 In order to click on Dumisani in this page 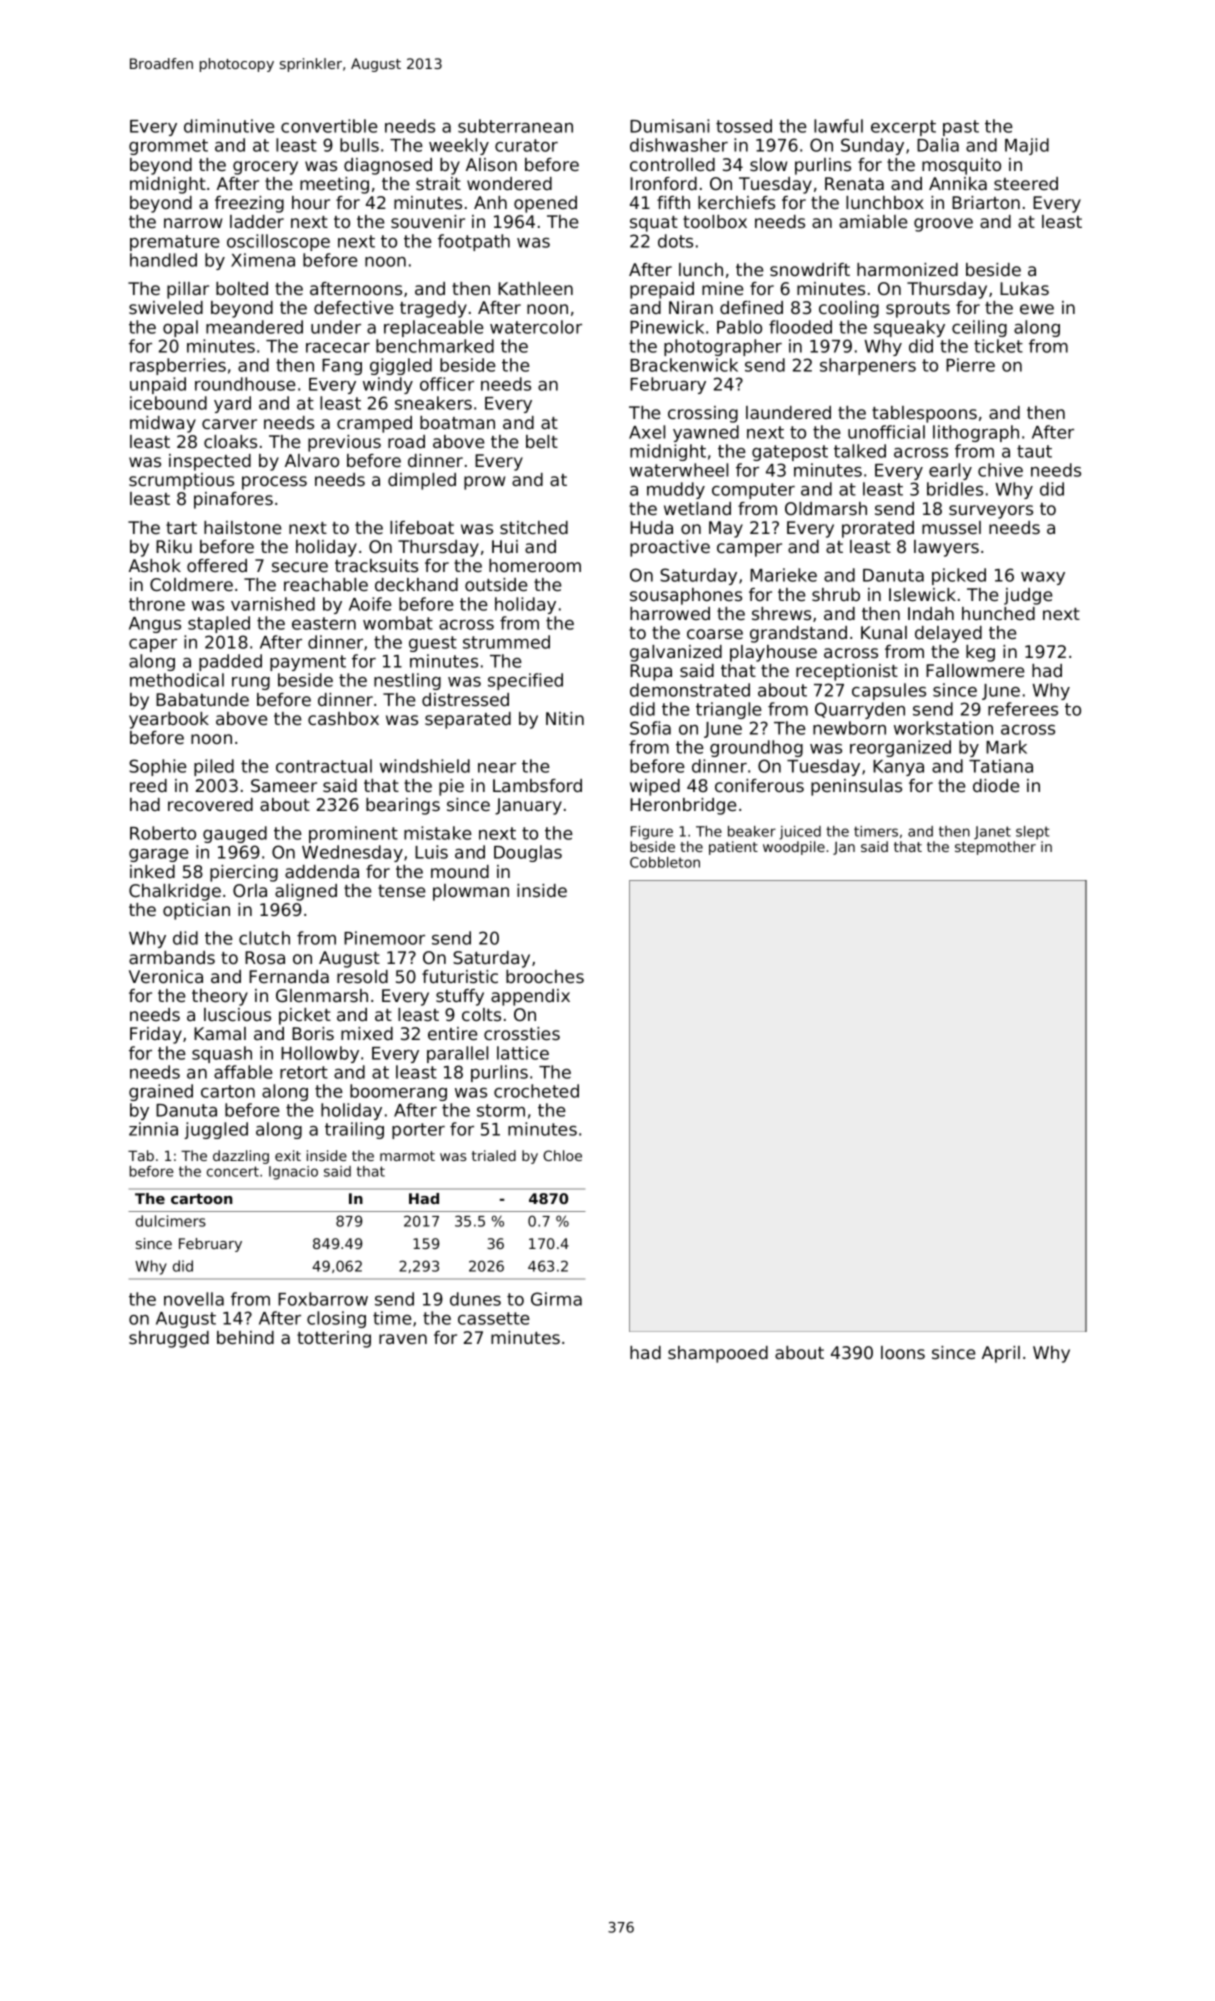, I will do `click(669, 126)`.
